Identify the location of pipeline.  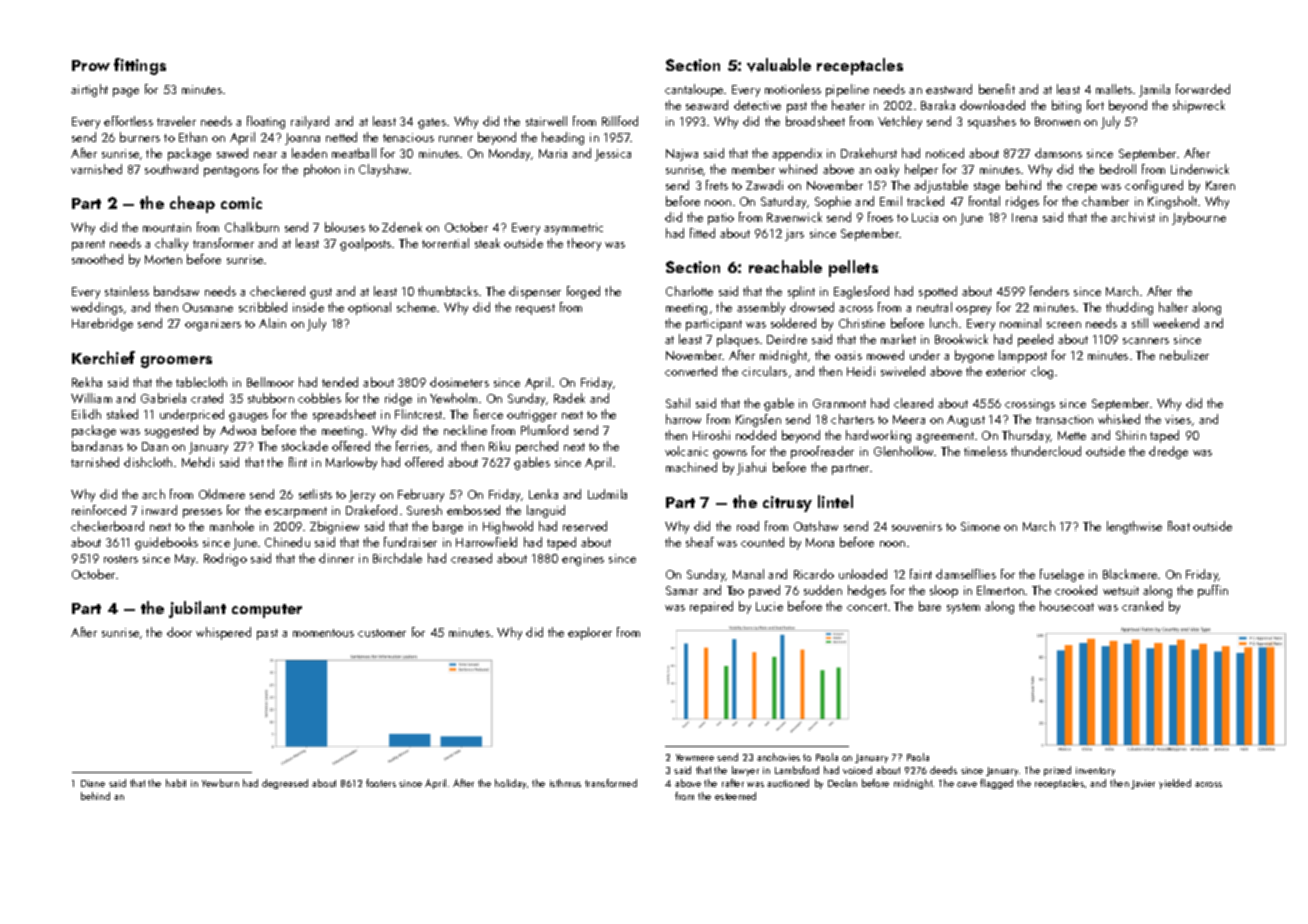
(847, 90).
